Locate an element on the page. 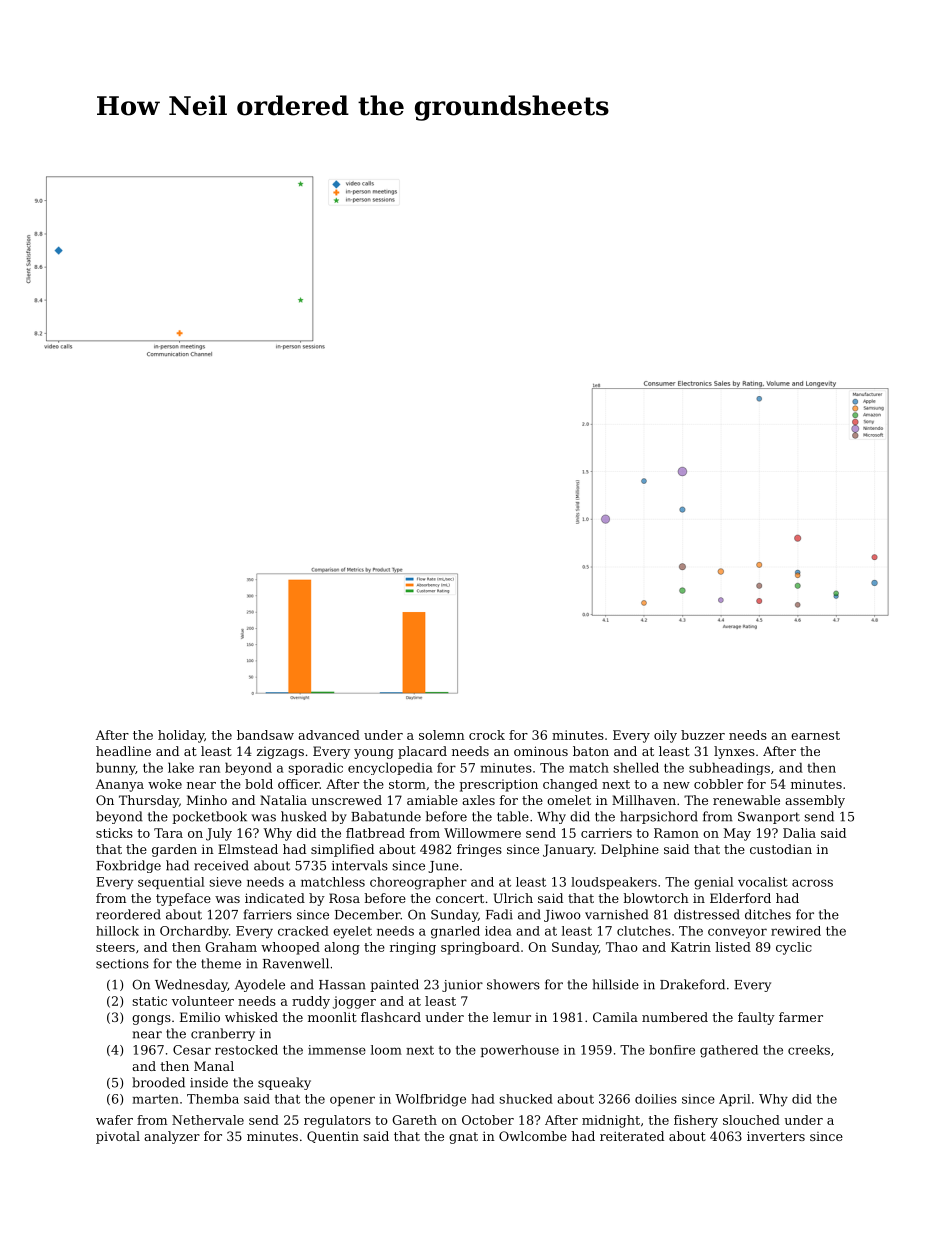 The height and width of the page is (1233, 952). Themba is located at coordinates (213, 1099).
